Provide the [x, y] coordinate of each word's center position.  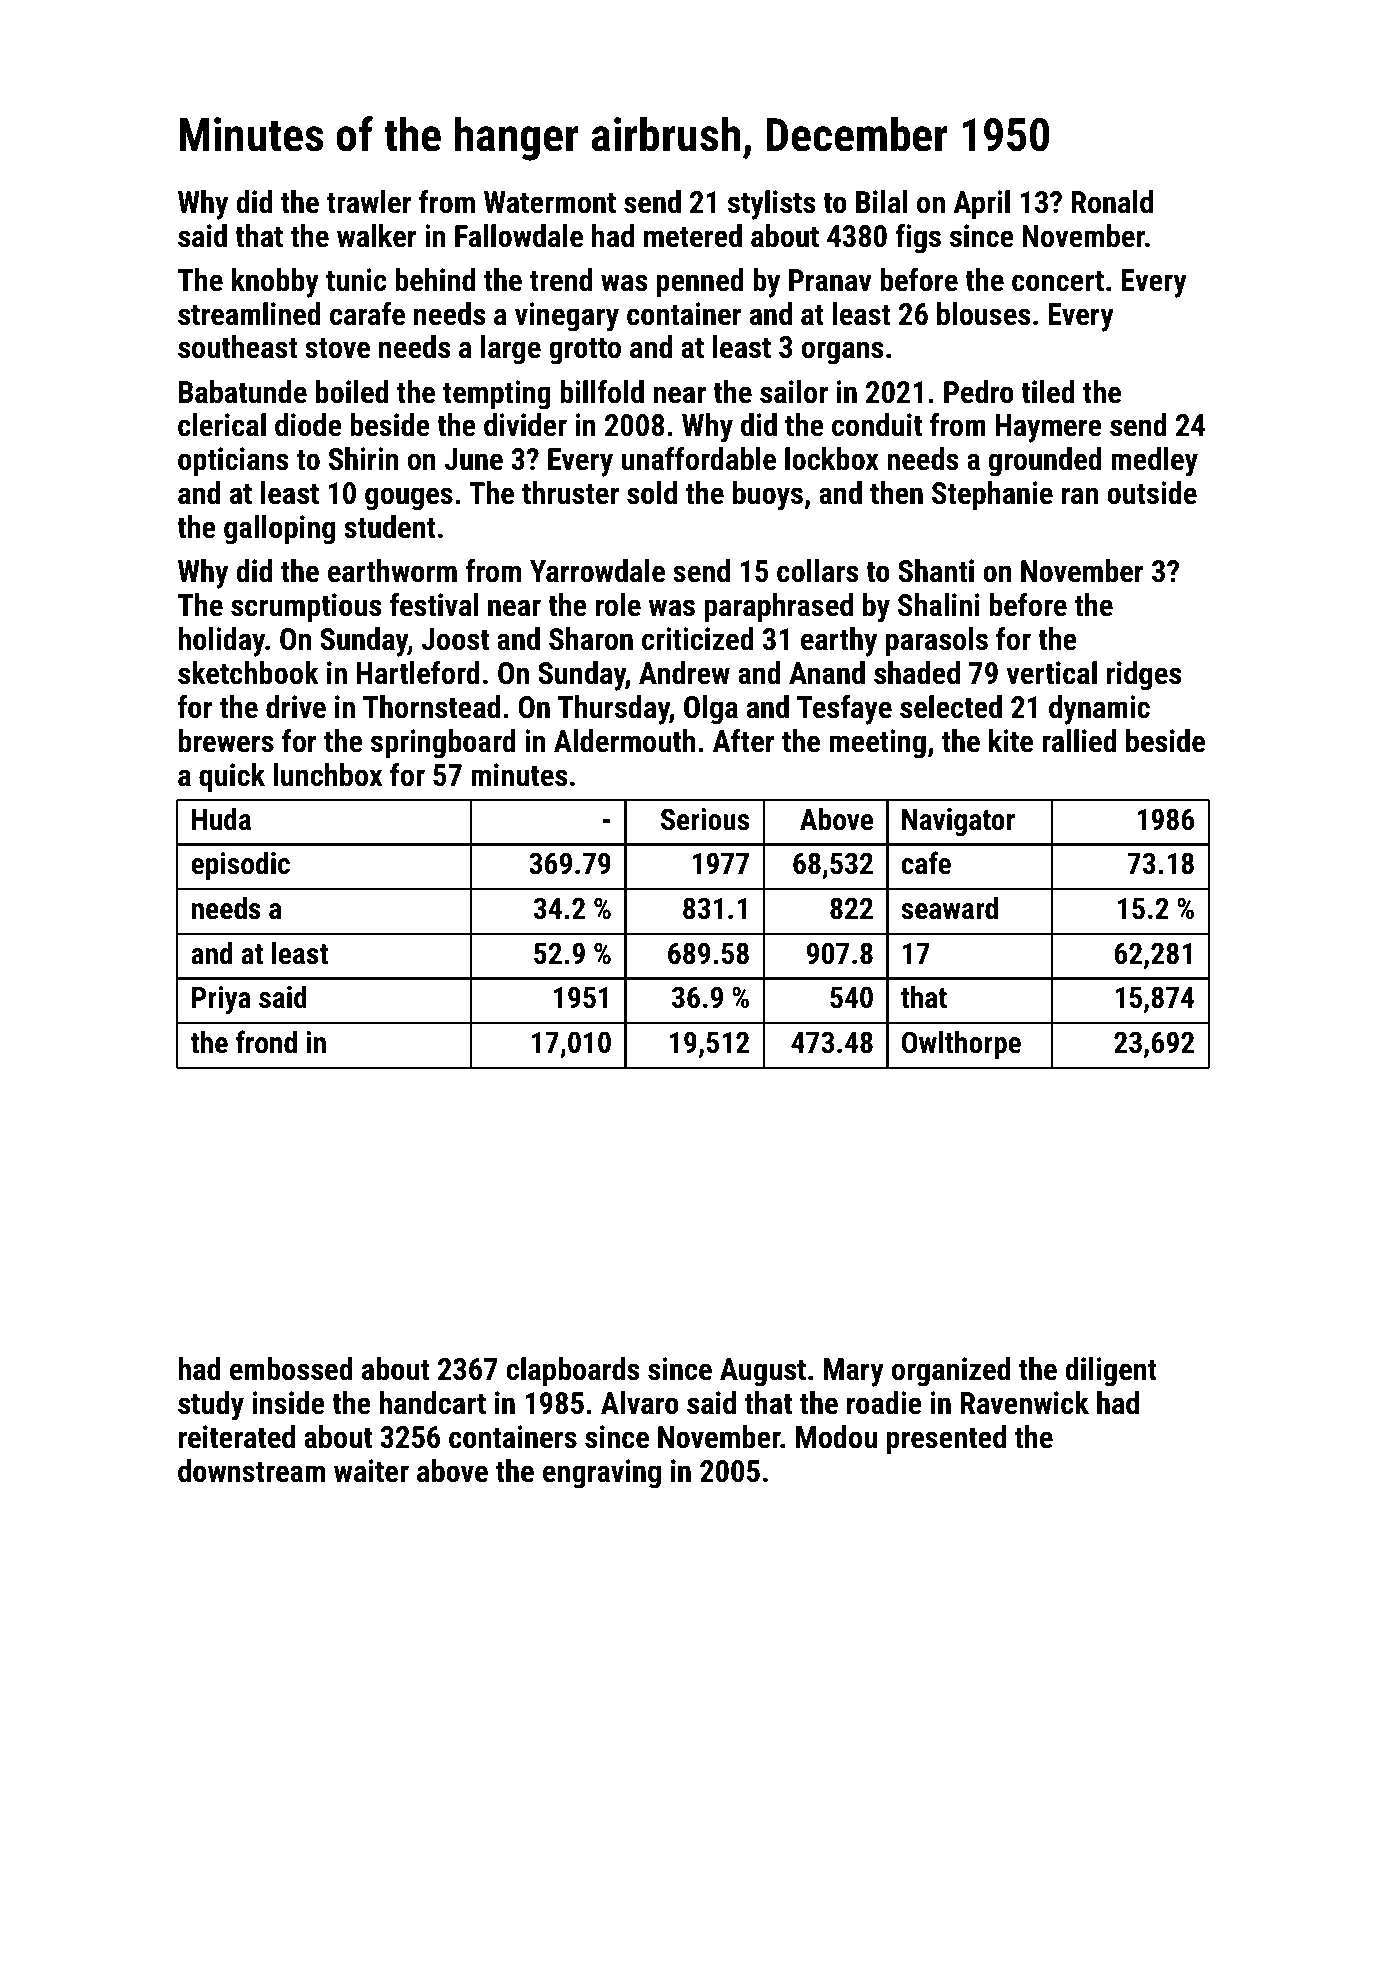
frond [266, 1042]
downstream [251, 1471]
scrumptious [306, 607]
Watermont [550, 202]
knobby [275, 283]
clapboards [573, 1371]
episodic [240, 866]
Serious [705, 819]
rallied [1079, 741]
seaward [949, 908]
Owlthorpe [961, 1045]
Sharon [591, 639]
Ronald [1112, 202]
